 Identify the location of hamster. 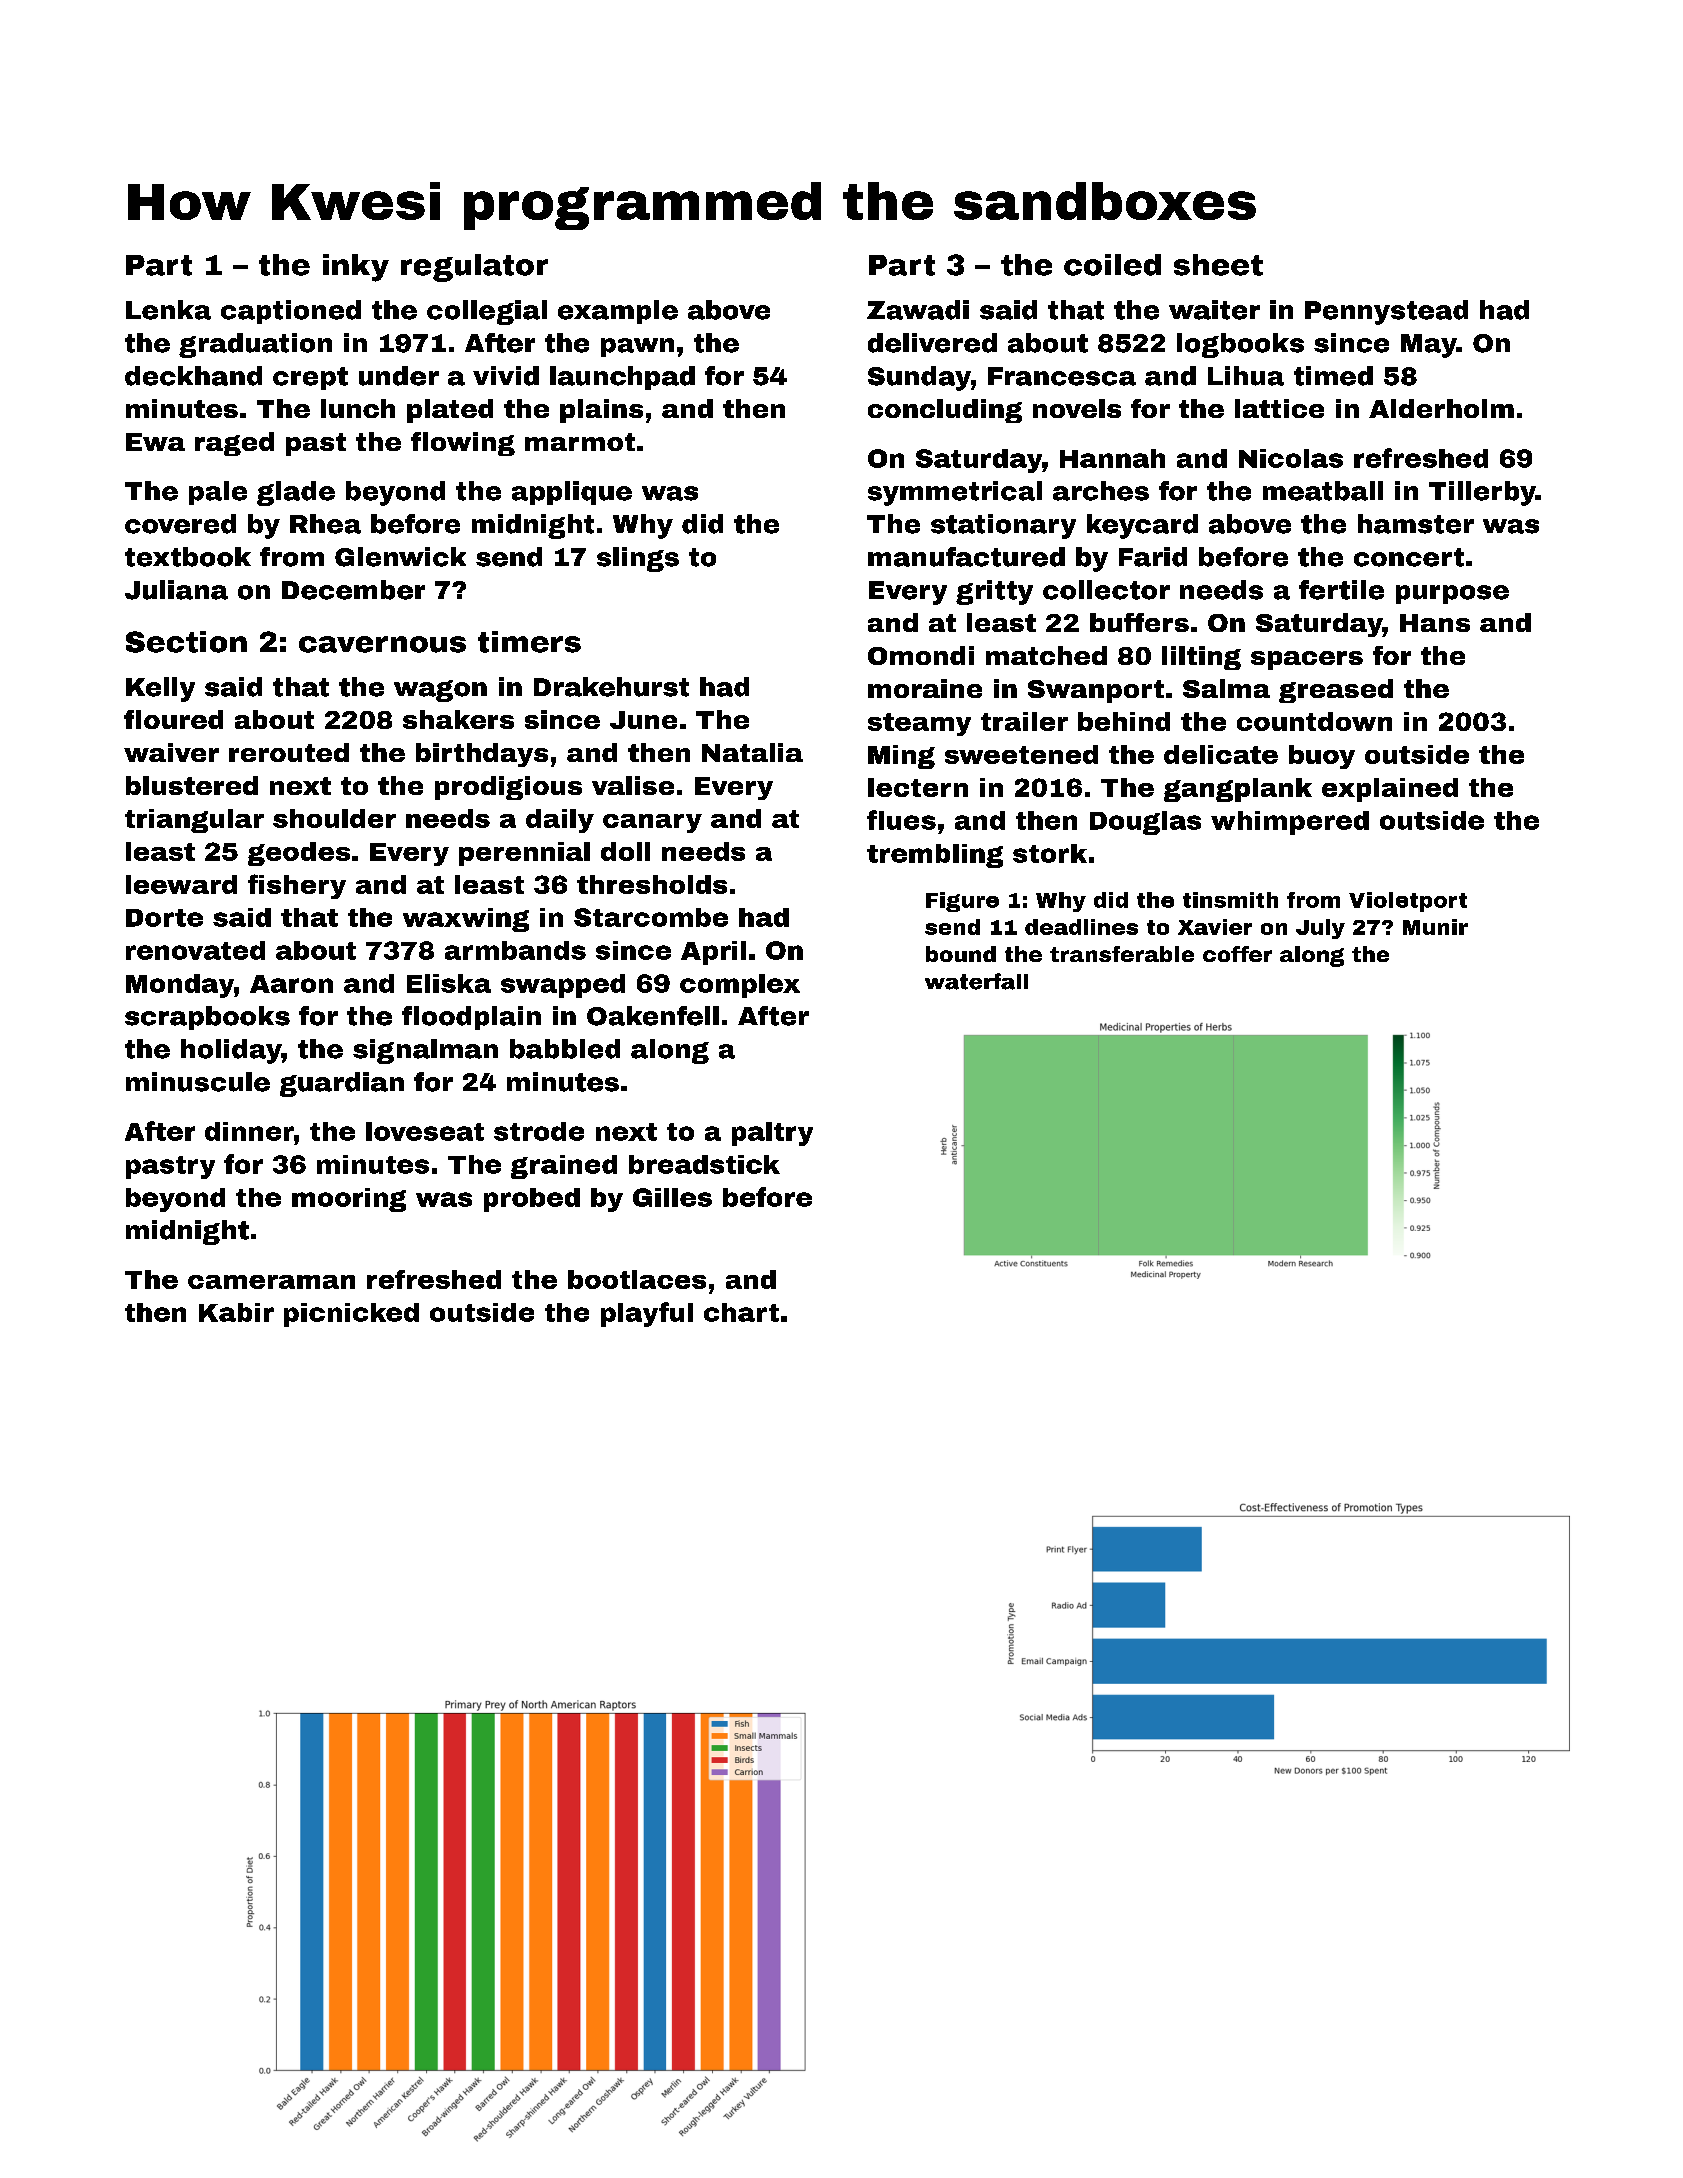
(1416, 524).
